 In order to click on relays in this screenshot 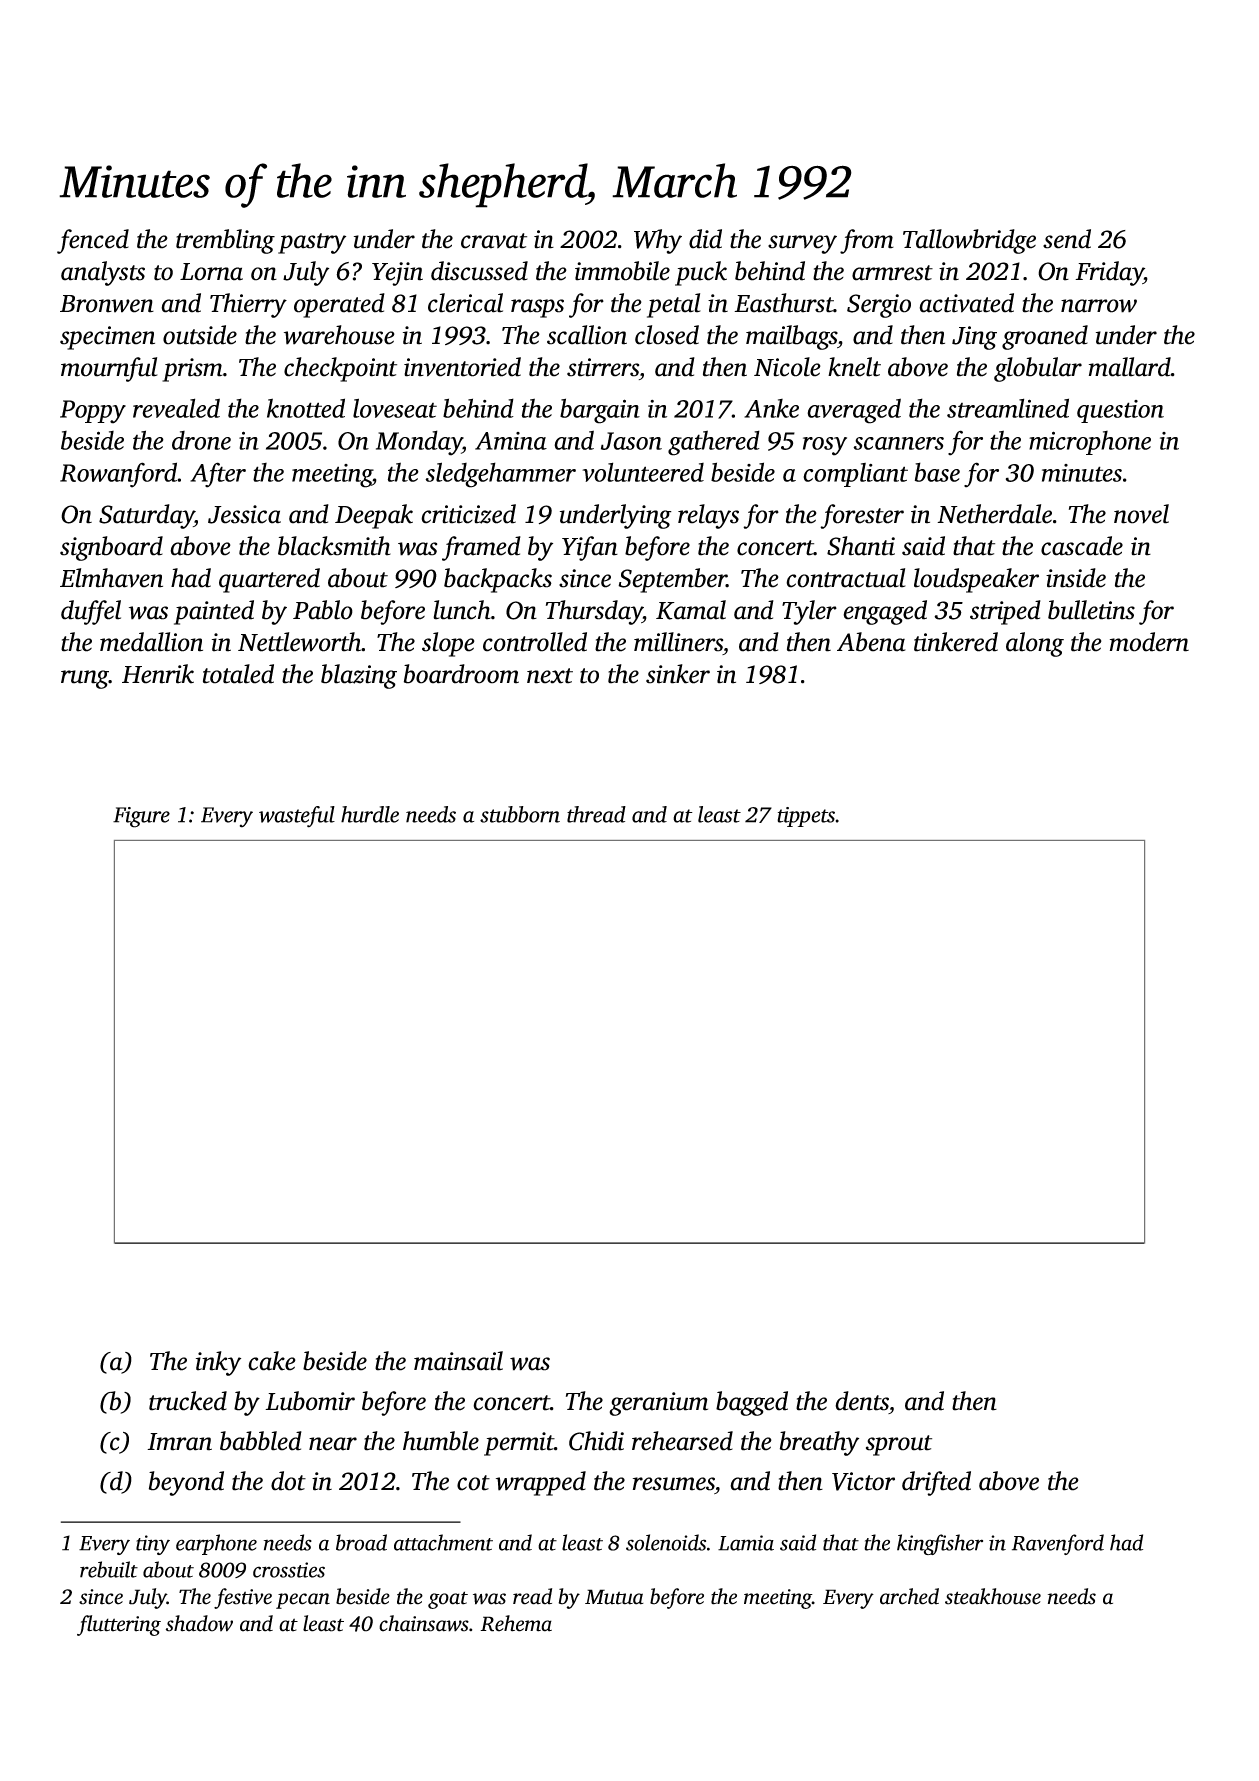, I will do `click(708, 516)`.
